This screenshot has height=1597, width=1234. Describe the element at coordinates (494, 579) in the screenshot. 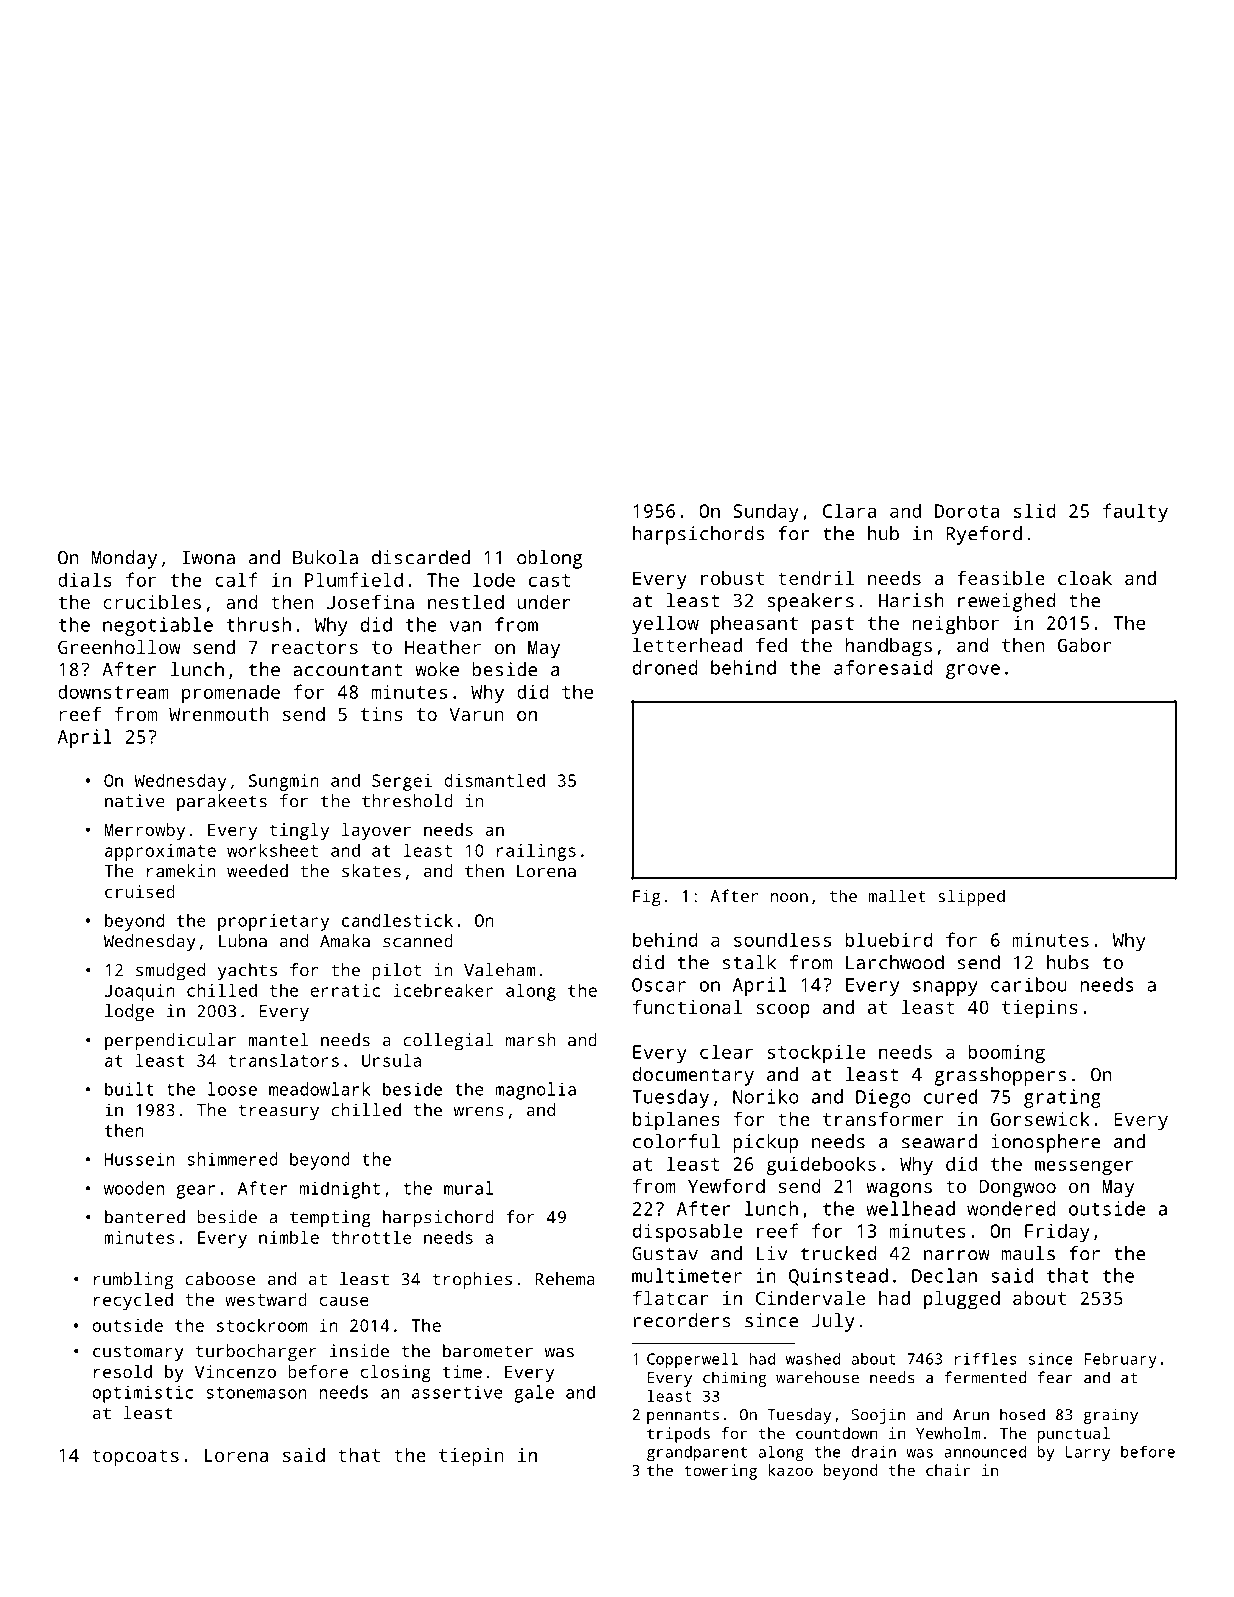

I see `lode` at that location.
